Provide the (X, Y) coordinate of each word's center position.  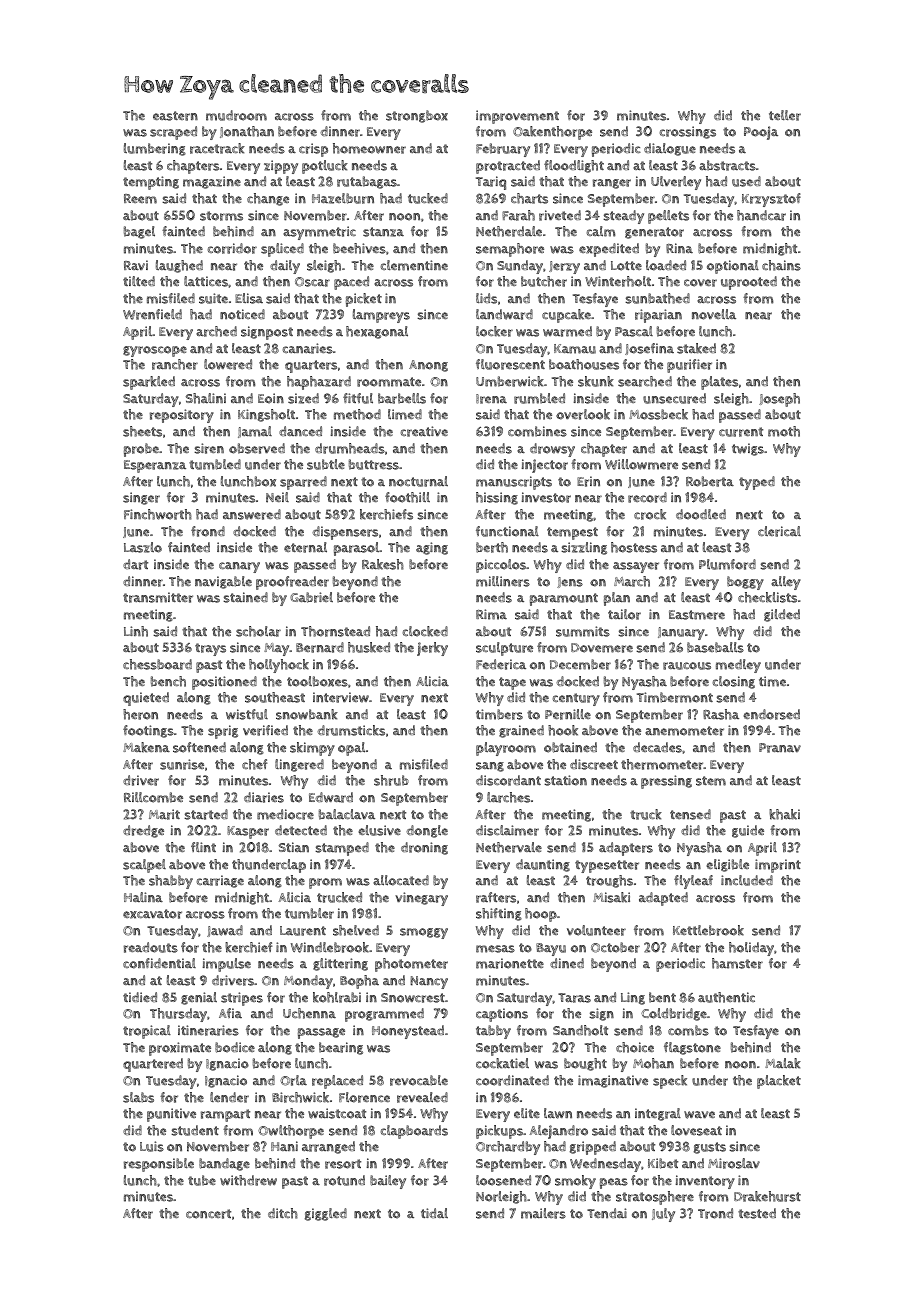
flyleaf (693, 882)
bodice (235, 1047)
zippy (281, 167)
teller (785, 115)
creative (424, 431)
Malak (783, 1063)
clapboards (414, 1132)
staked (696, 348)
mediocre (285, 814)
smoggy (424, 933)
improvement (517, 117)
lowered (228, 364)
